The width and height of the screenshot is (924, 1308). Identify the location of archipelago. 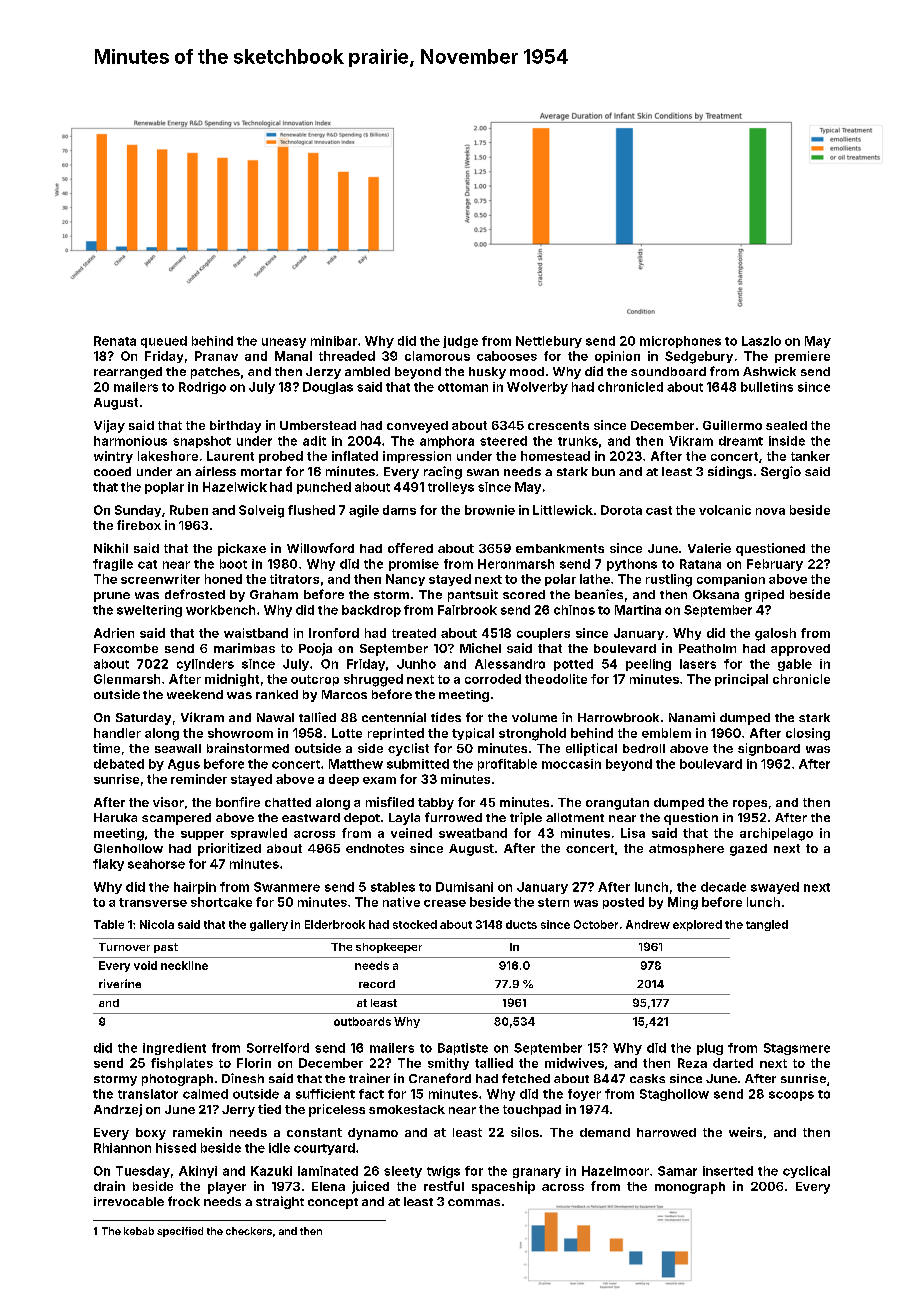
(776, 834).
